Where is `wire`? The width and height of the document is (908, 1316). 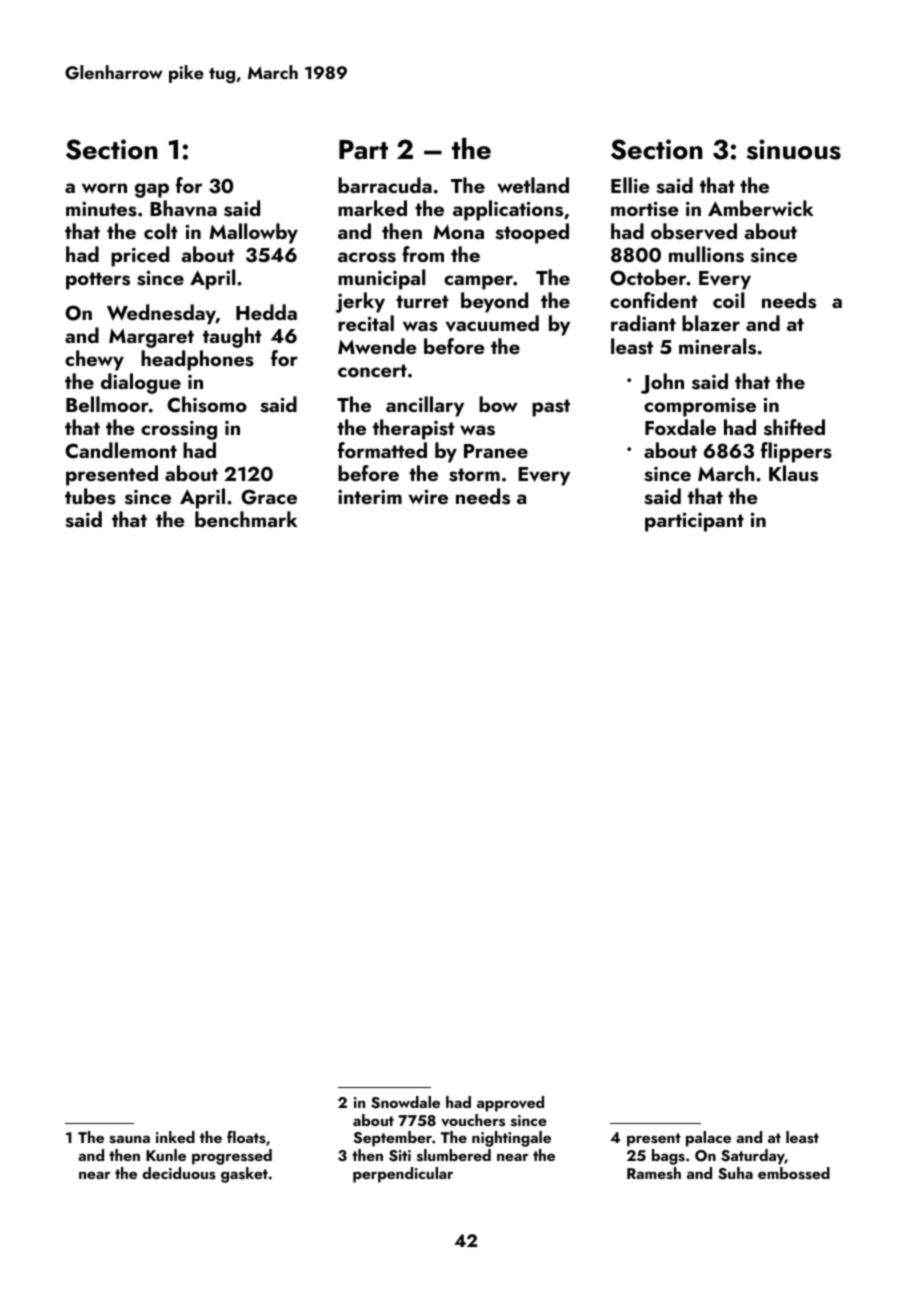 wire is located at coordinates (428, 496).
